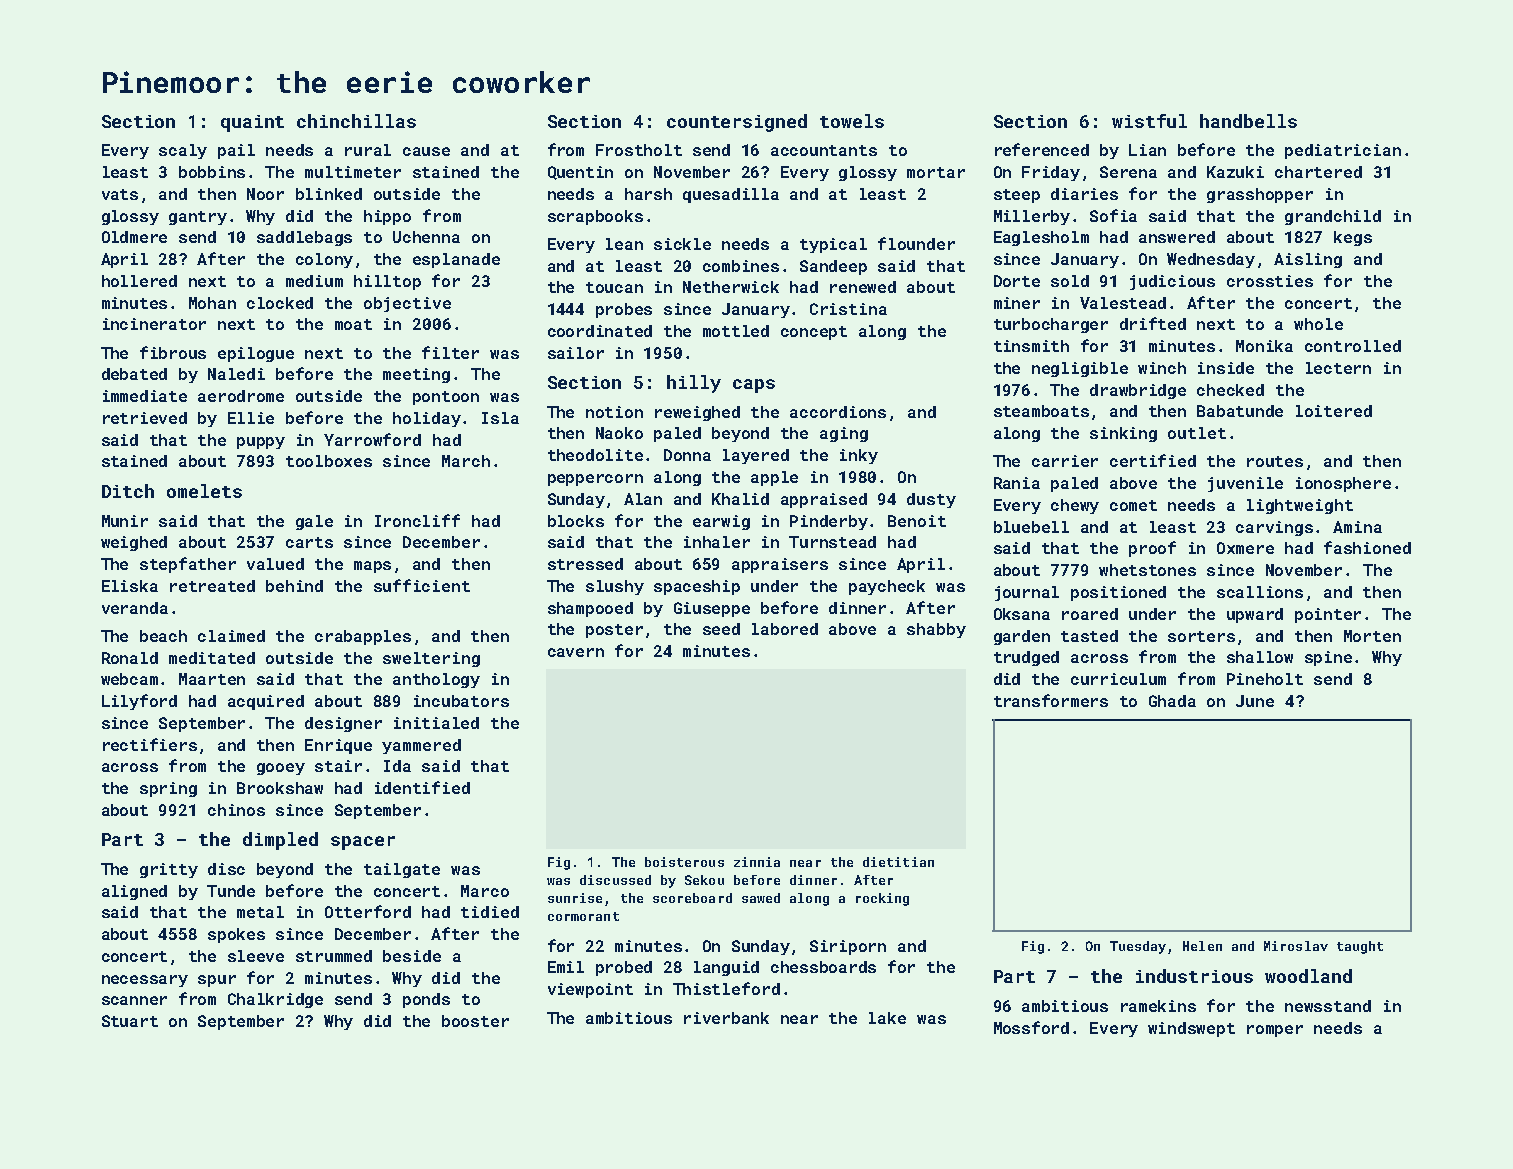 The width and height of the document is (1513, 1169). I want to click on saddlebags, so click(304, 238).
